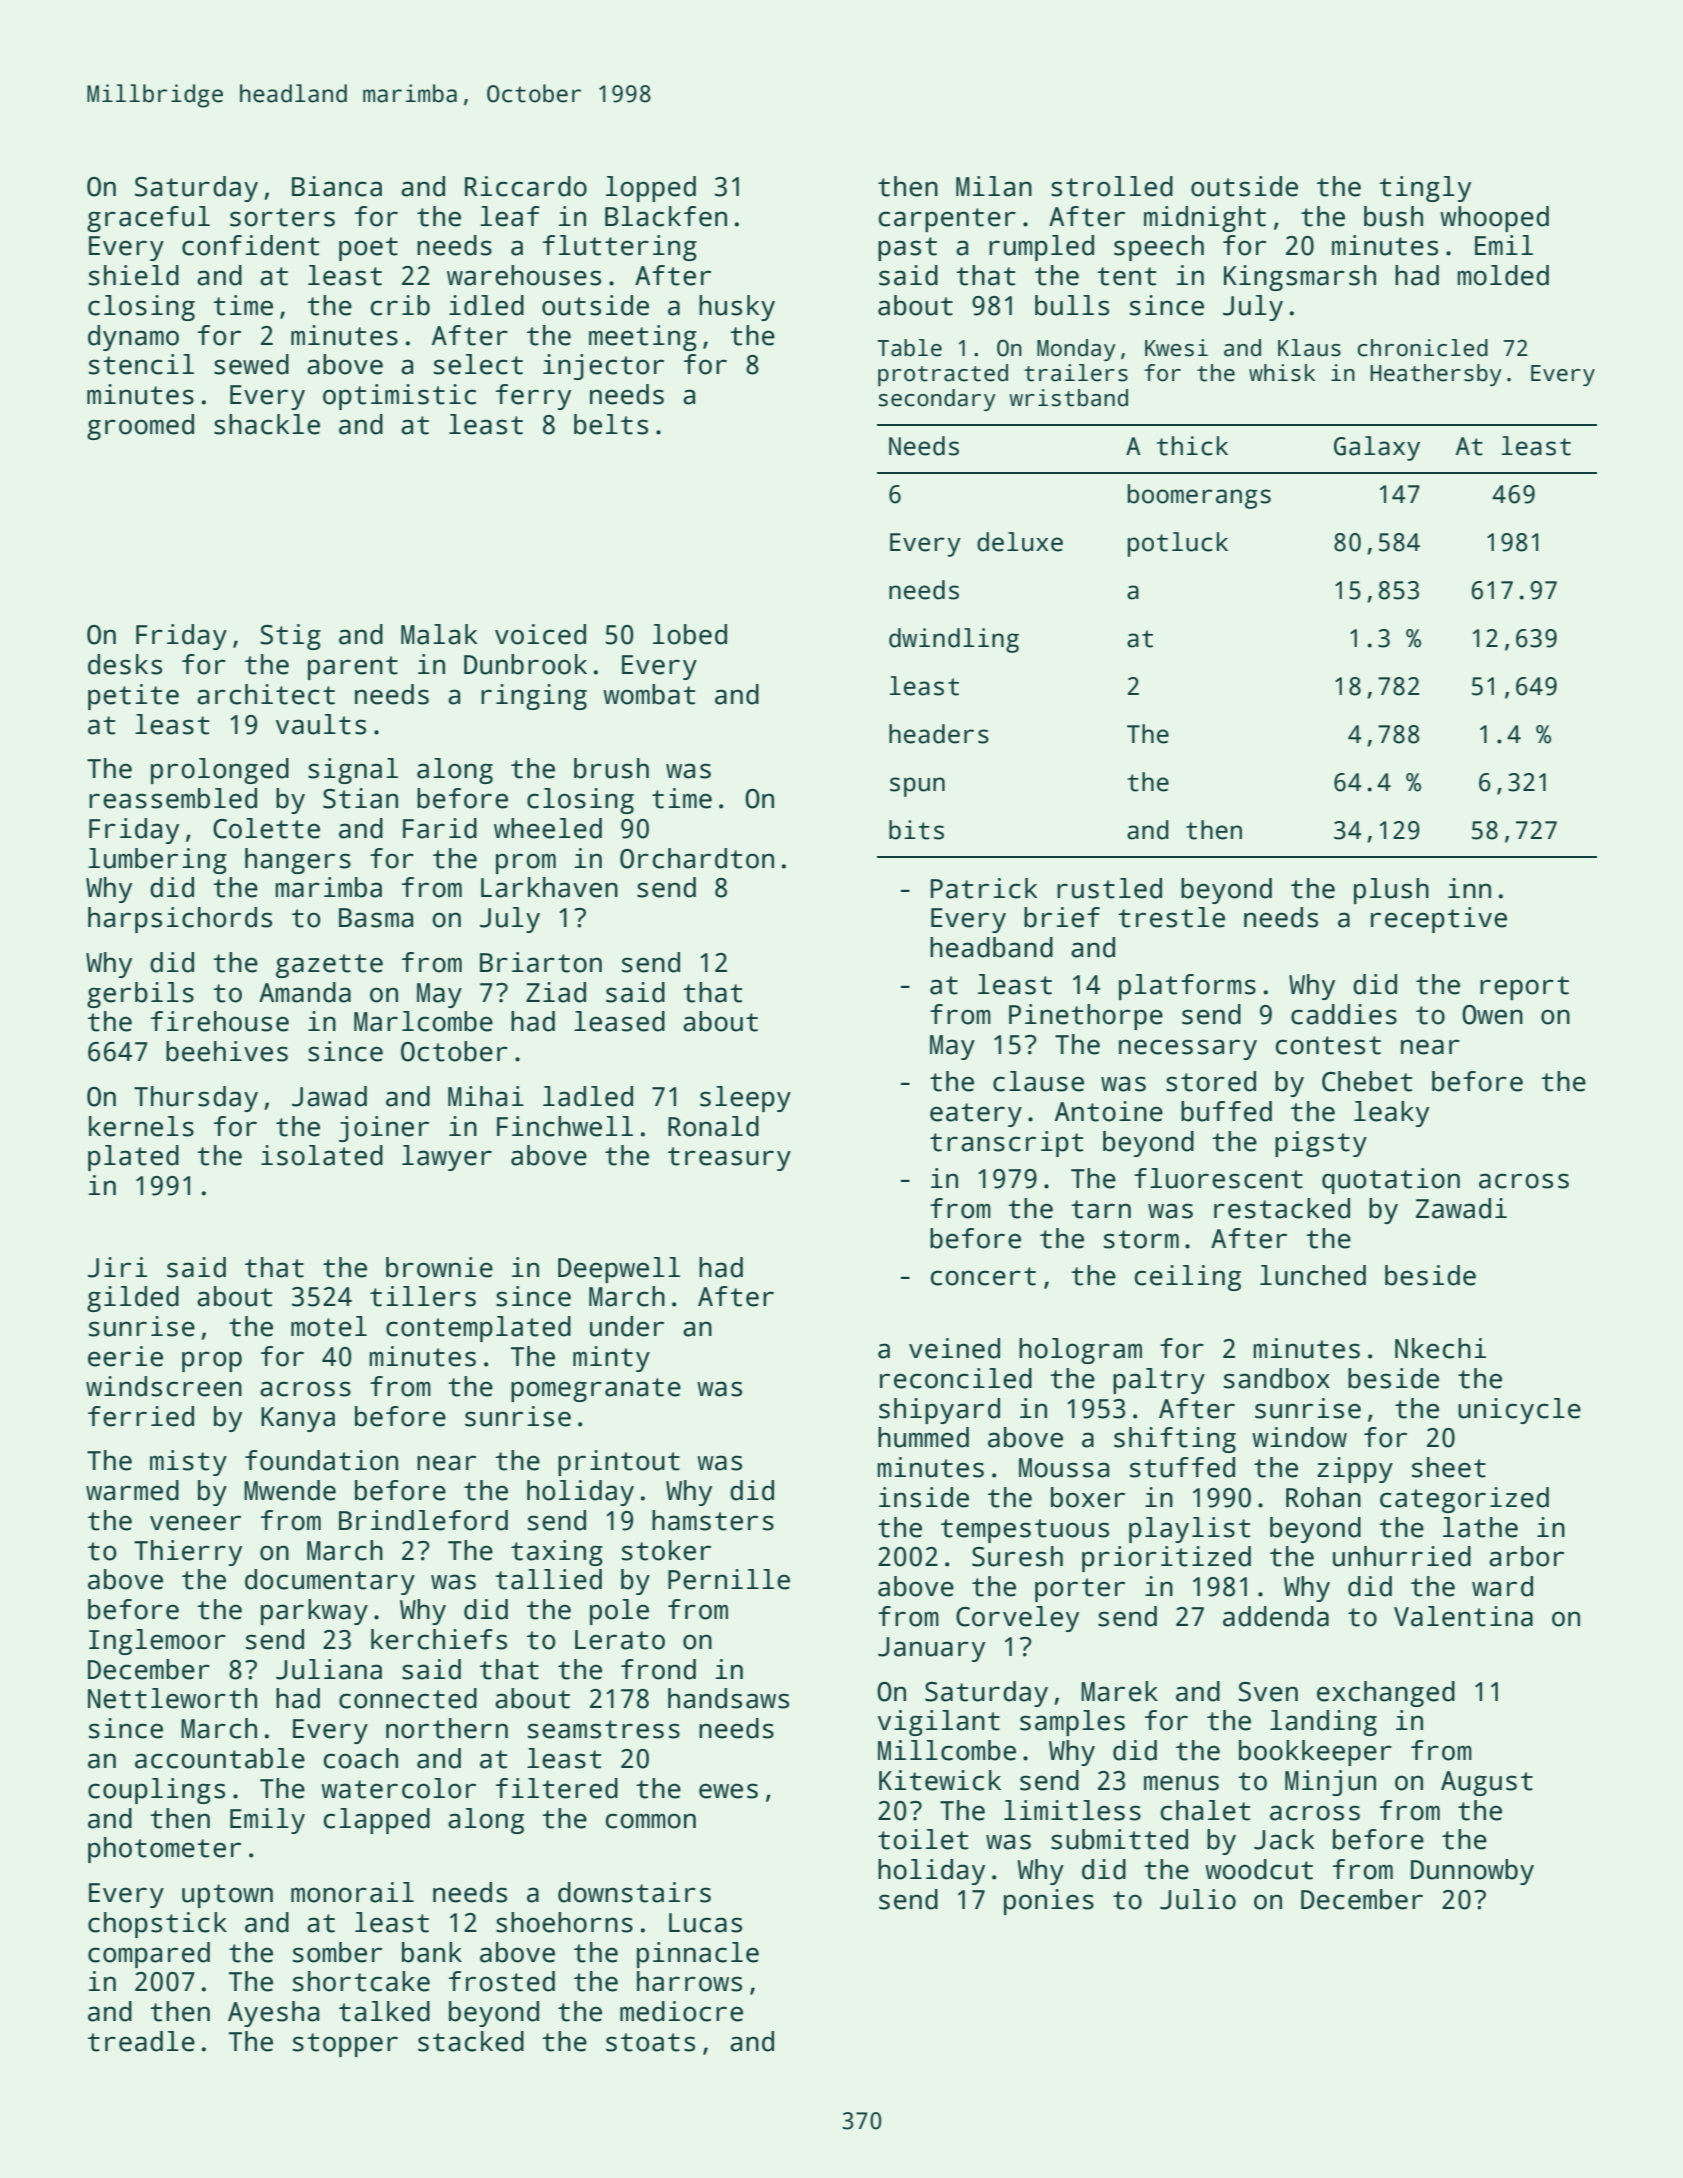 The width and height of the document is (1683, 2178). Describe the element at coordinates (345, 2045) in the document. I see `stopper` at that location.
